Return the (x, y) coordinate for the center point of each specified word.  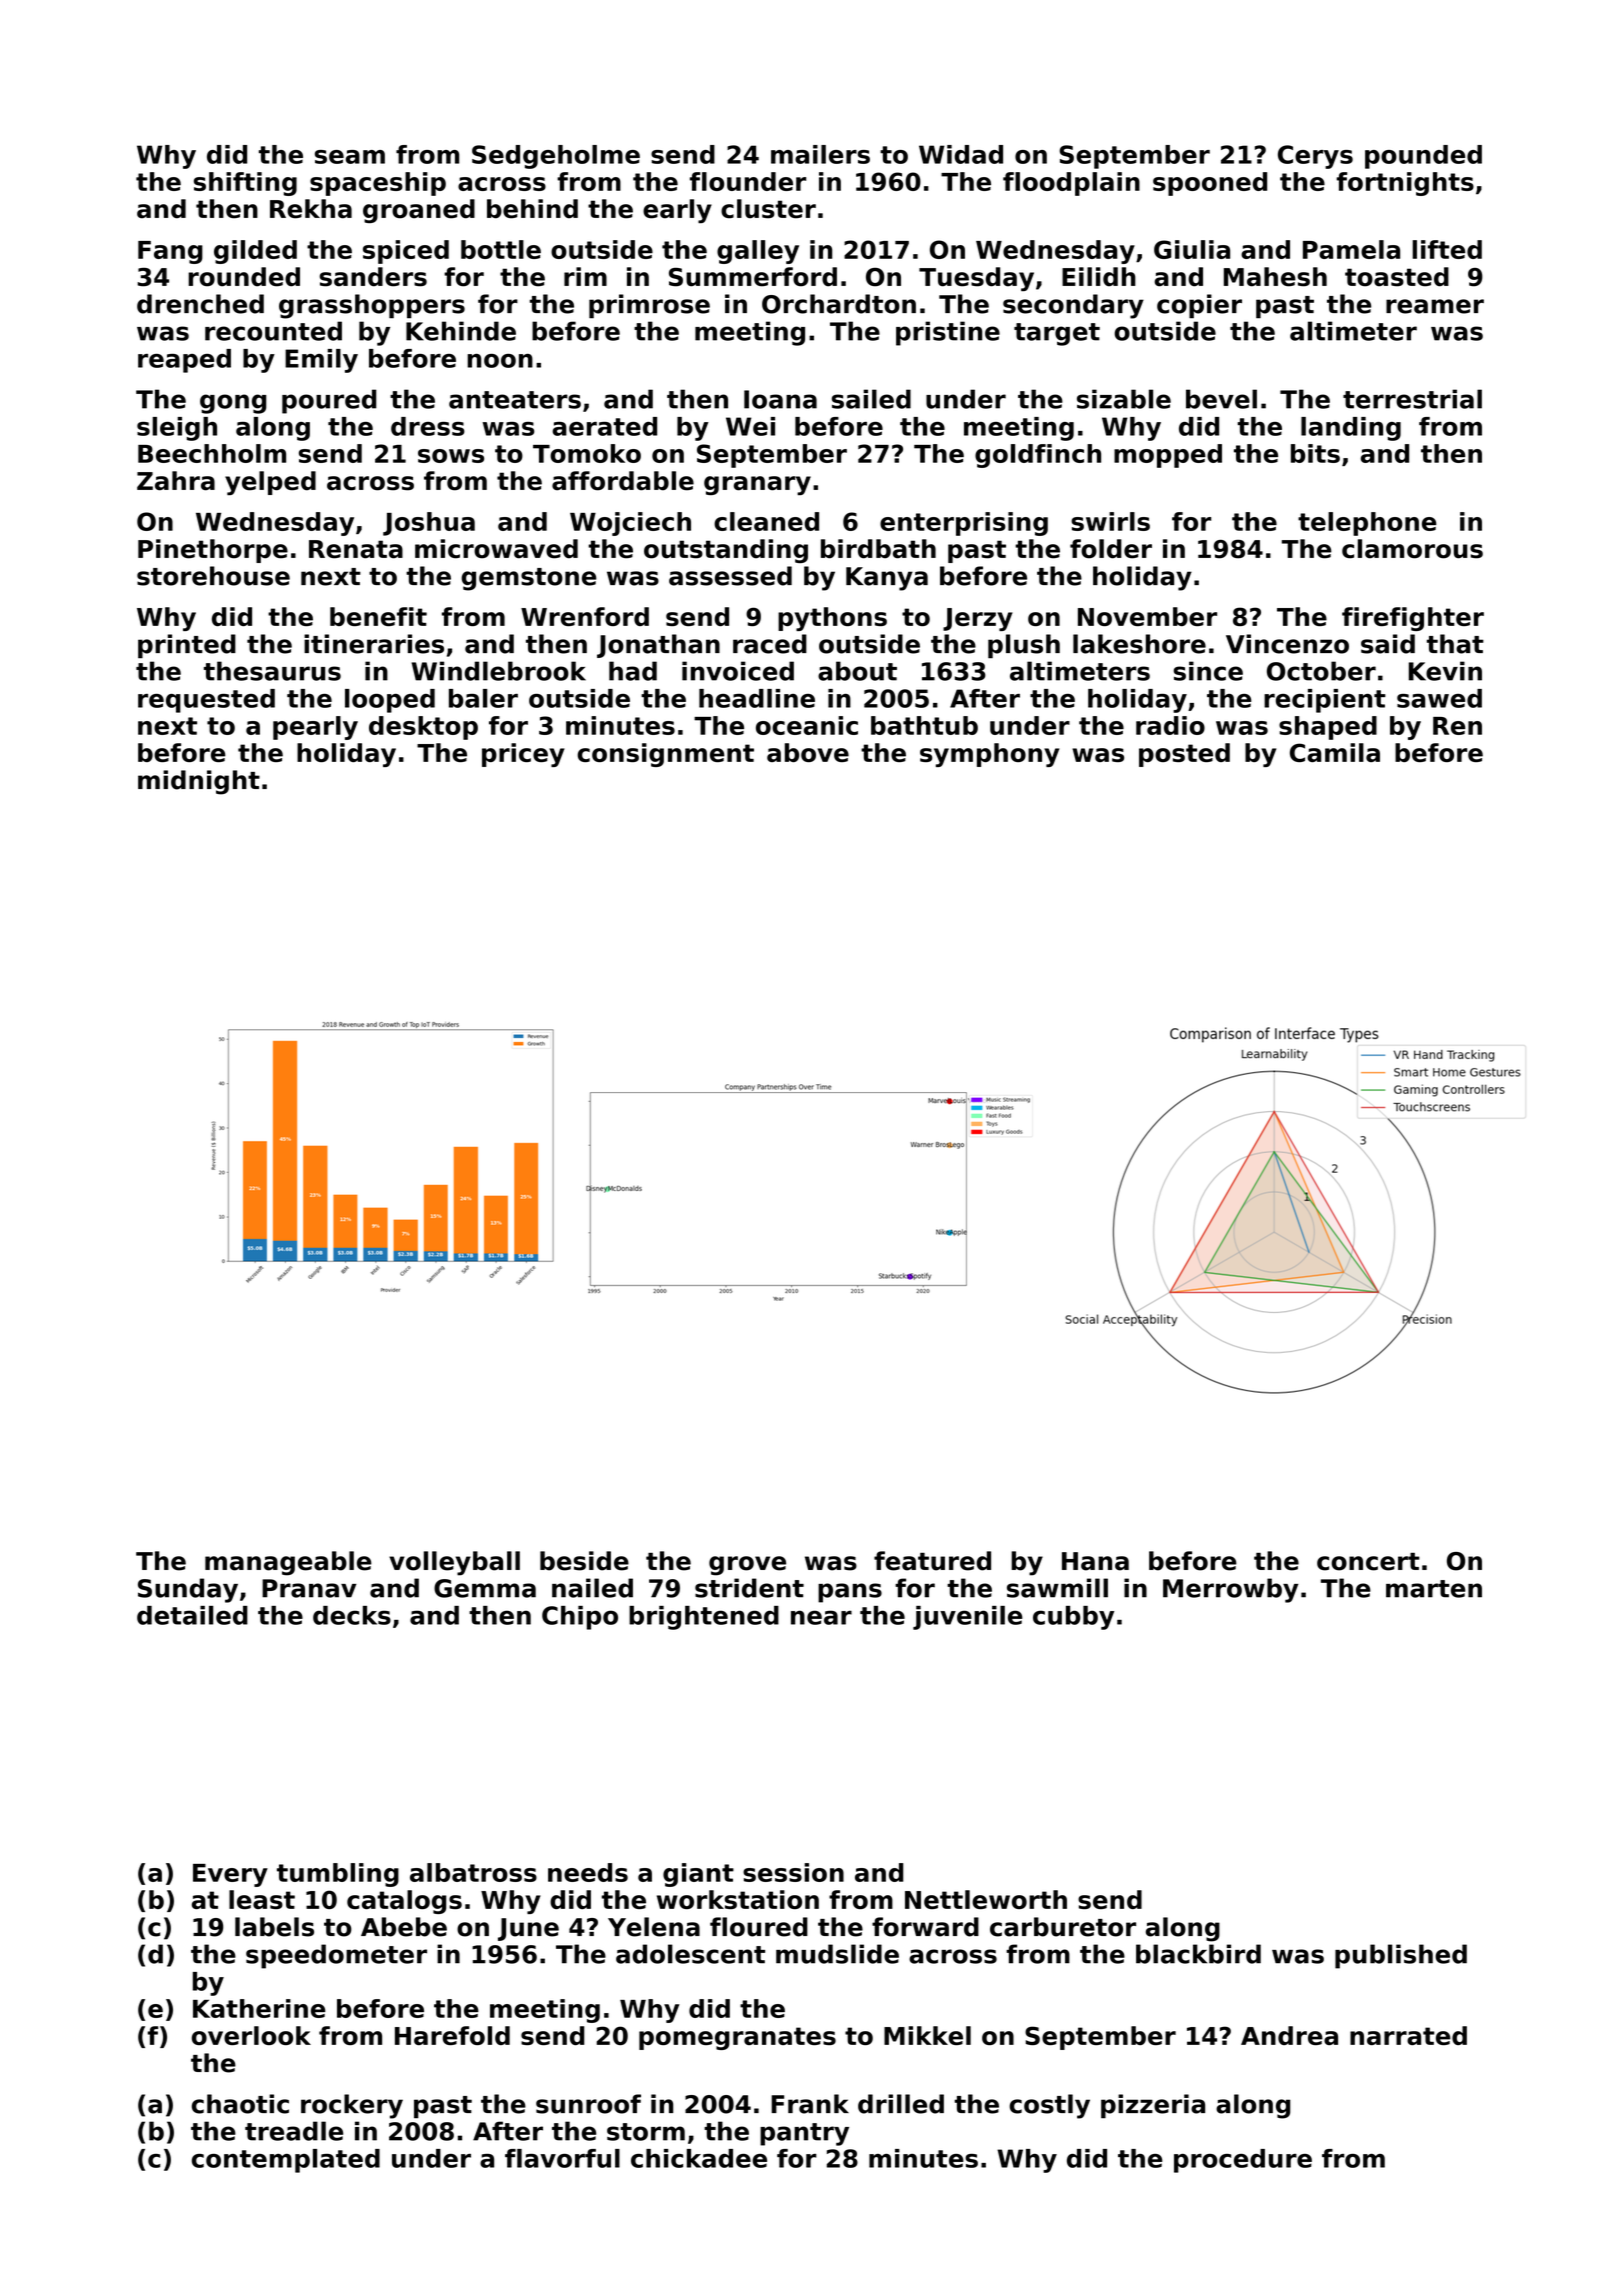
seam (350, 157)
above (808, 752)
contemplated (286, 2161)
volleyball (454, 1563)
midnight (199, 782)
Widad (961, 154)
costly (1049, 2106)
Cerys (1315, 157)
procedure (1243, 2161)
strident (749, 1588)
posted (1184, 755)
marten (1434, 1589)
